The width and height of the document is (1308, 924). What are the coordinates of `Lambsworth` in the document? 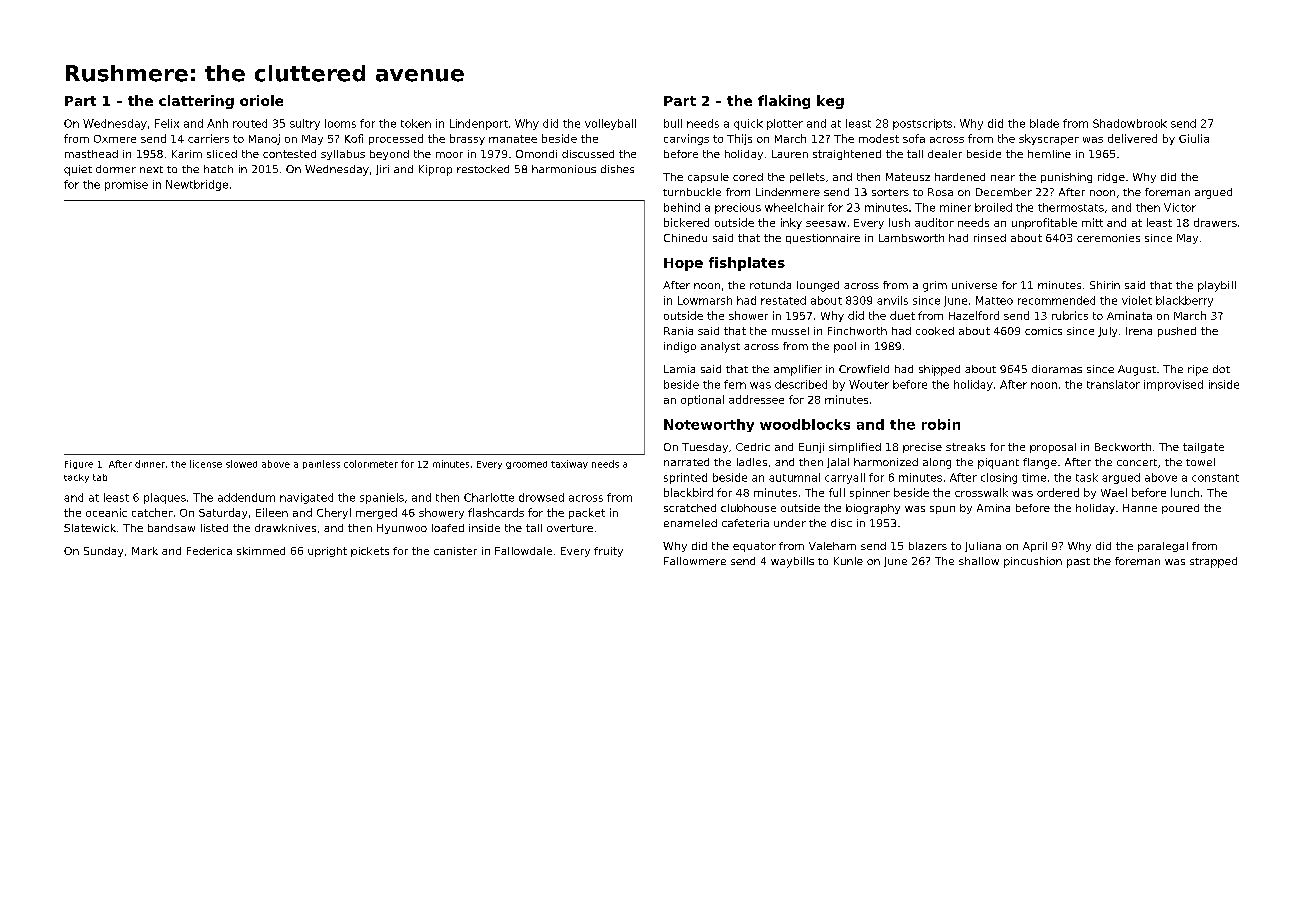 It's located at (911, 238).
